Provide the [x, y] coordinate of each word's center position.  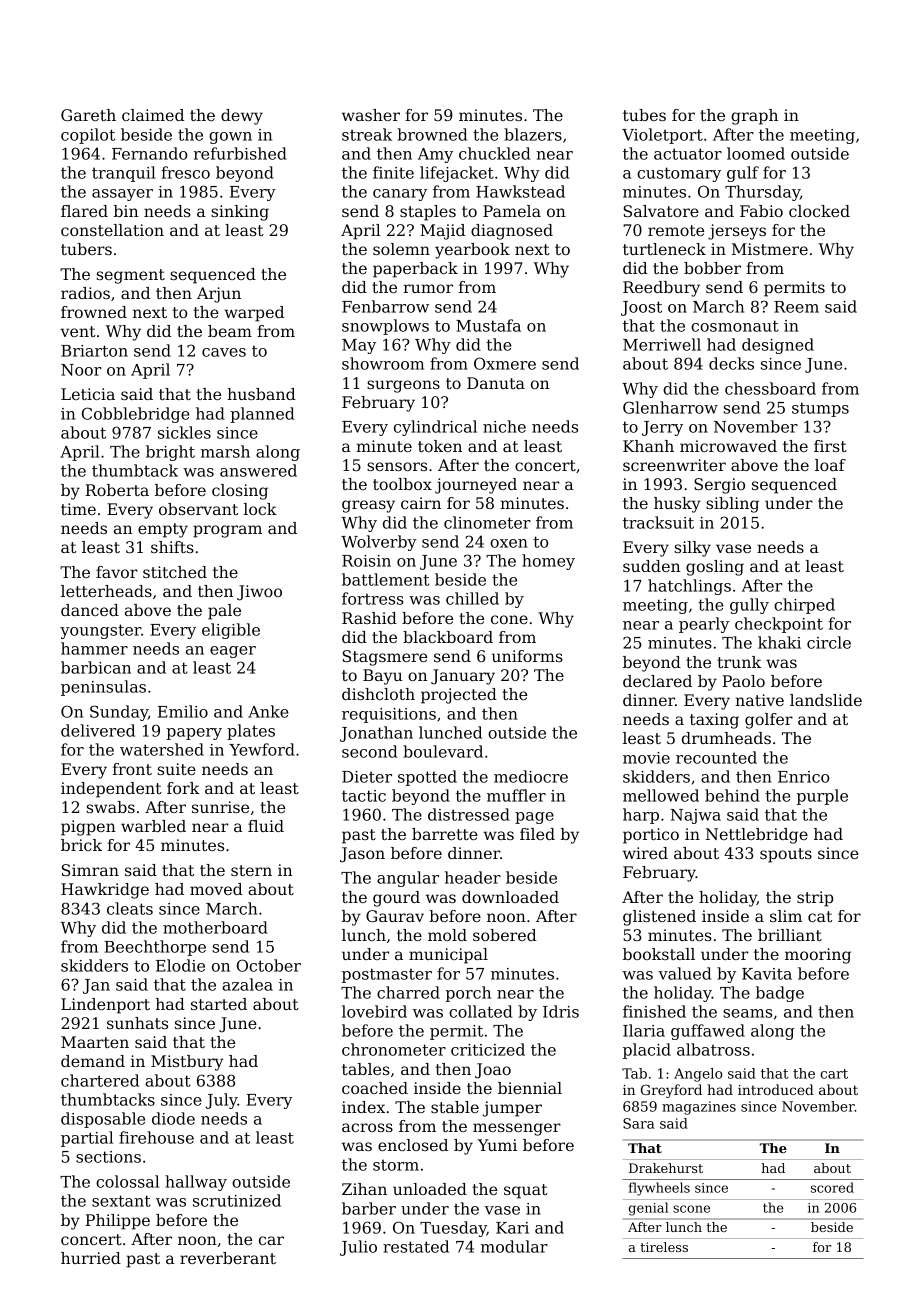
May [359, 346]
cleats [130, 908]
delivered [98, 730]
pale [224, 612]
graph [754, 117]
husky [677, 505]
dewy [242, 117]
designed [778, 346]
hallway [196, 1183]
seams [747, 1013]
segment [131, 276]
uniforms [527, 656]
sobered [505, 935]
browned [432, 134]
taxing [714, 721]
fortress [373, 598]
